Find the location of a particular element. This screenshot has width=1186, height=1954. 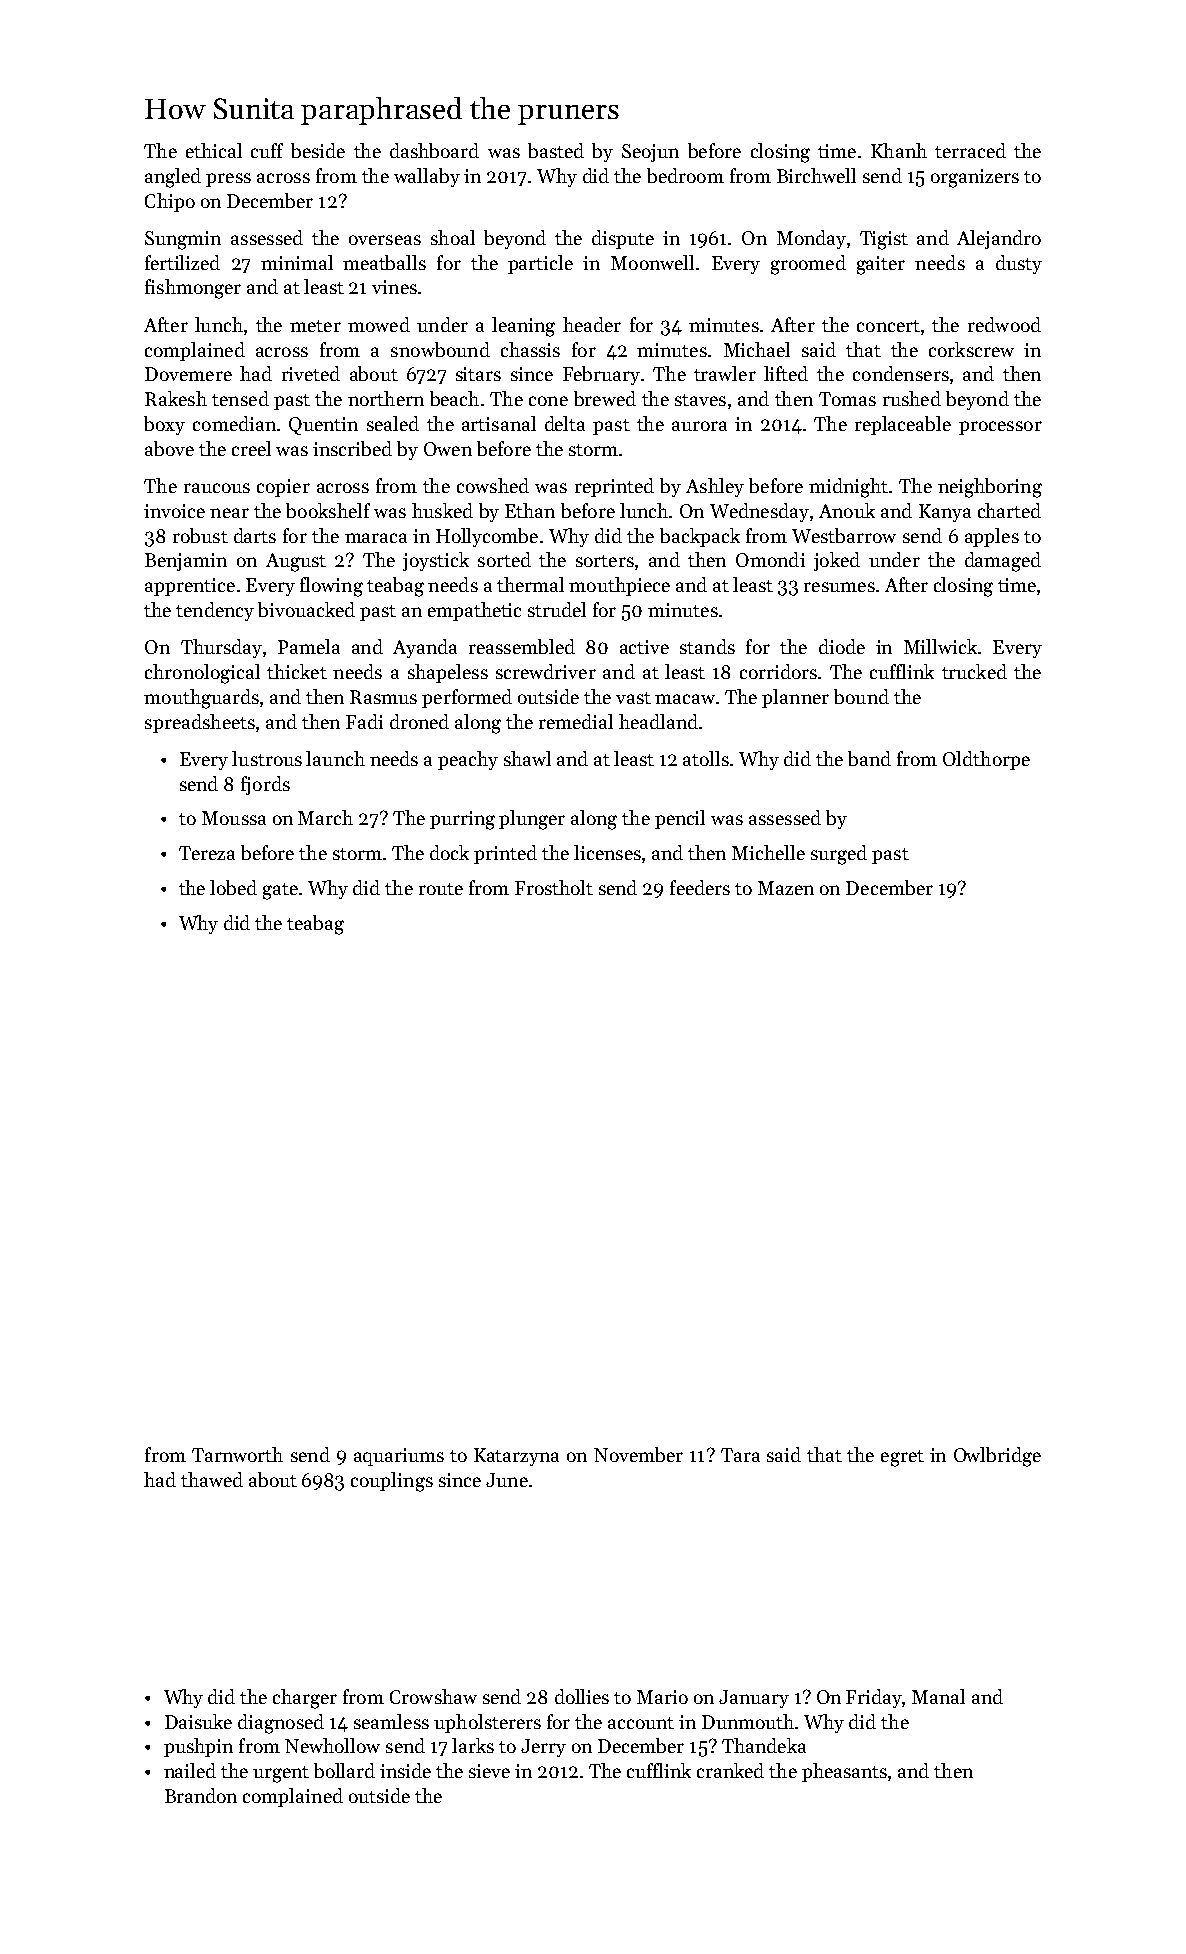

header is located at coordinates (592, 324).
